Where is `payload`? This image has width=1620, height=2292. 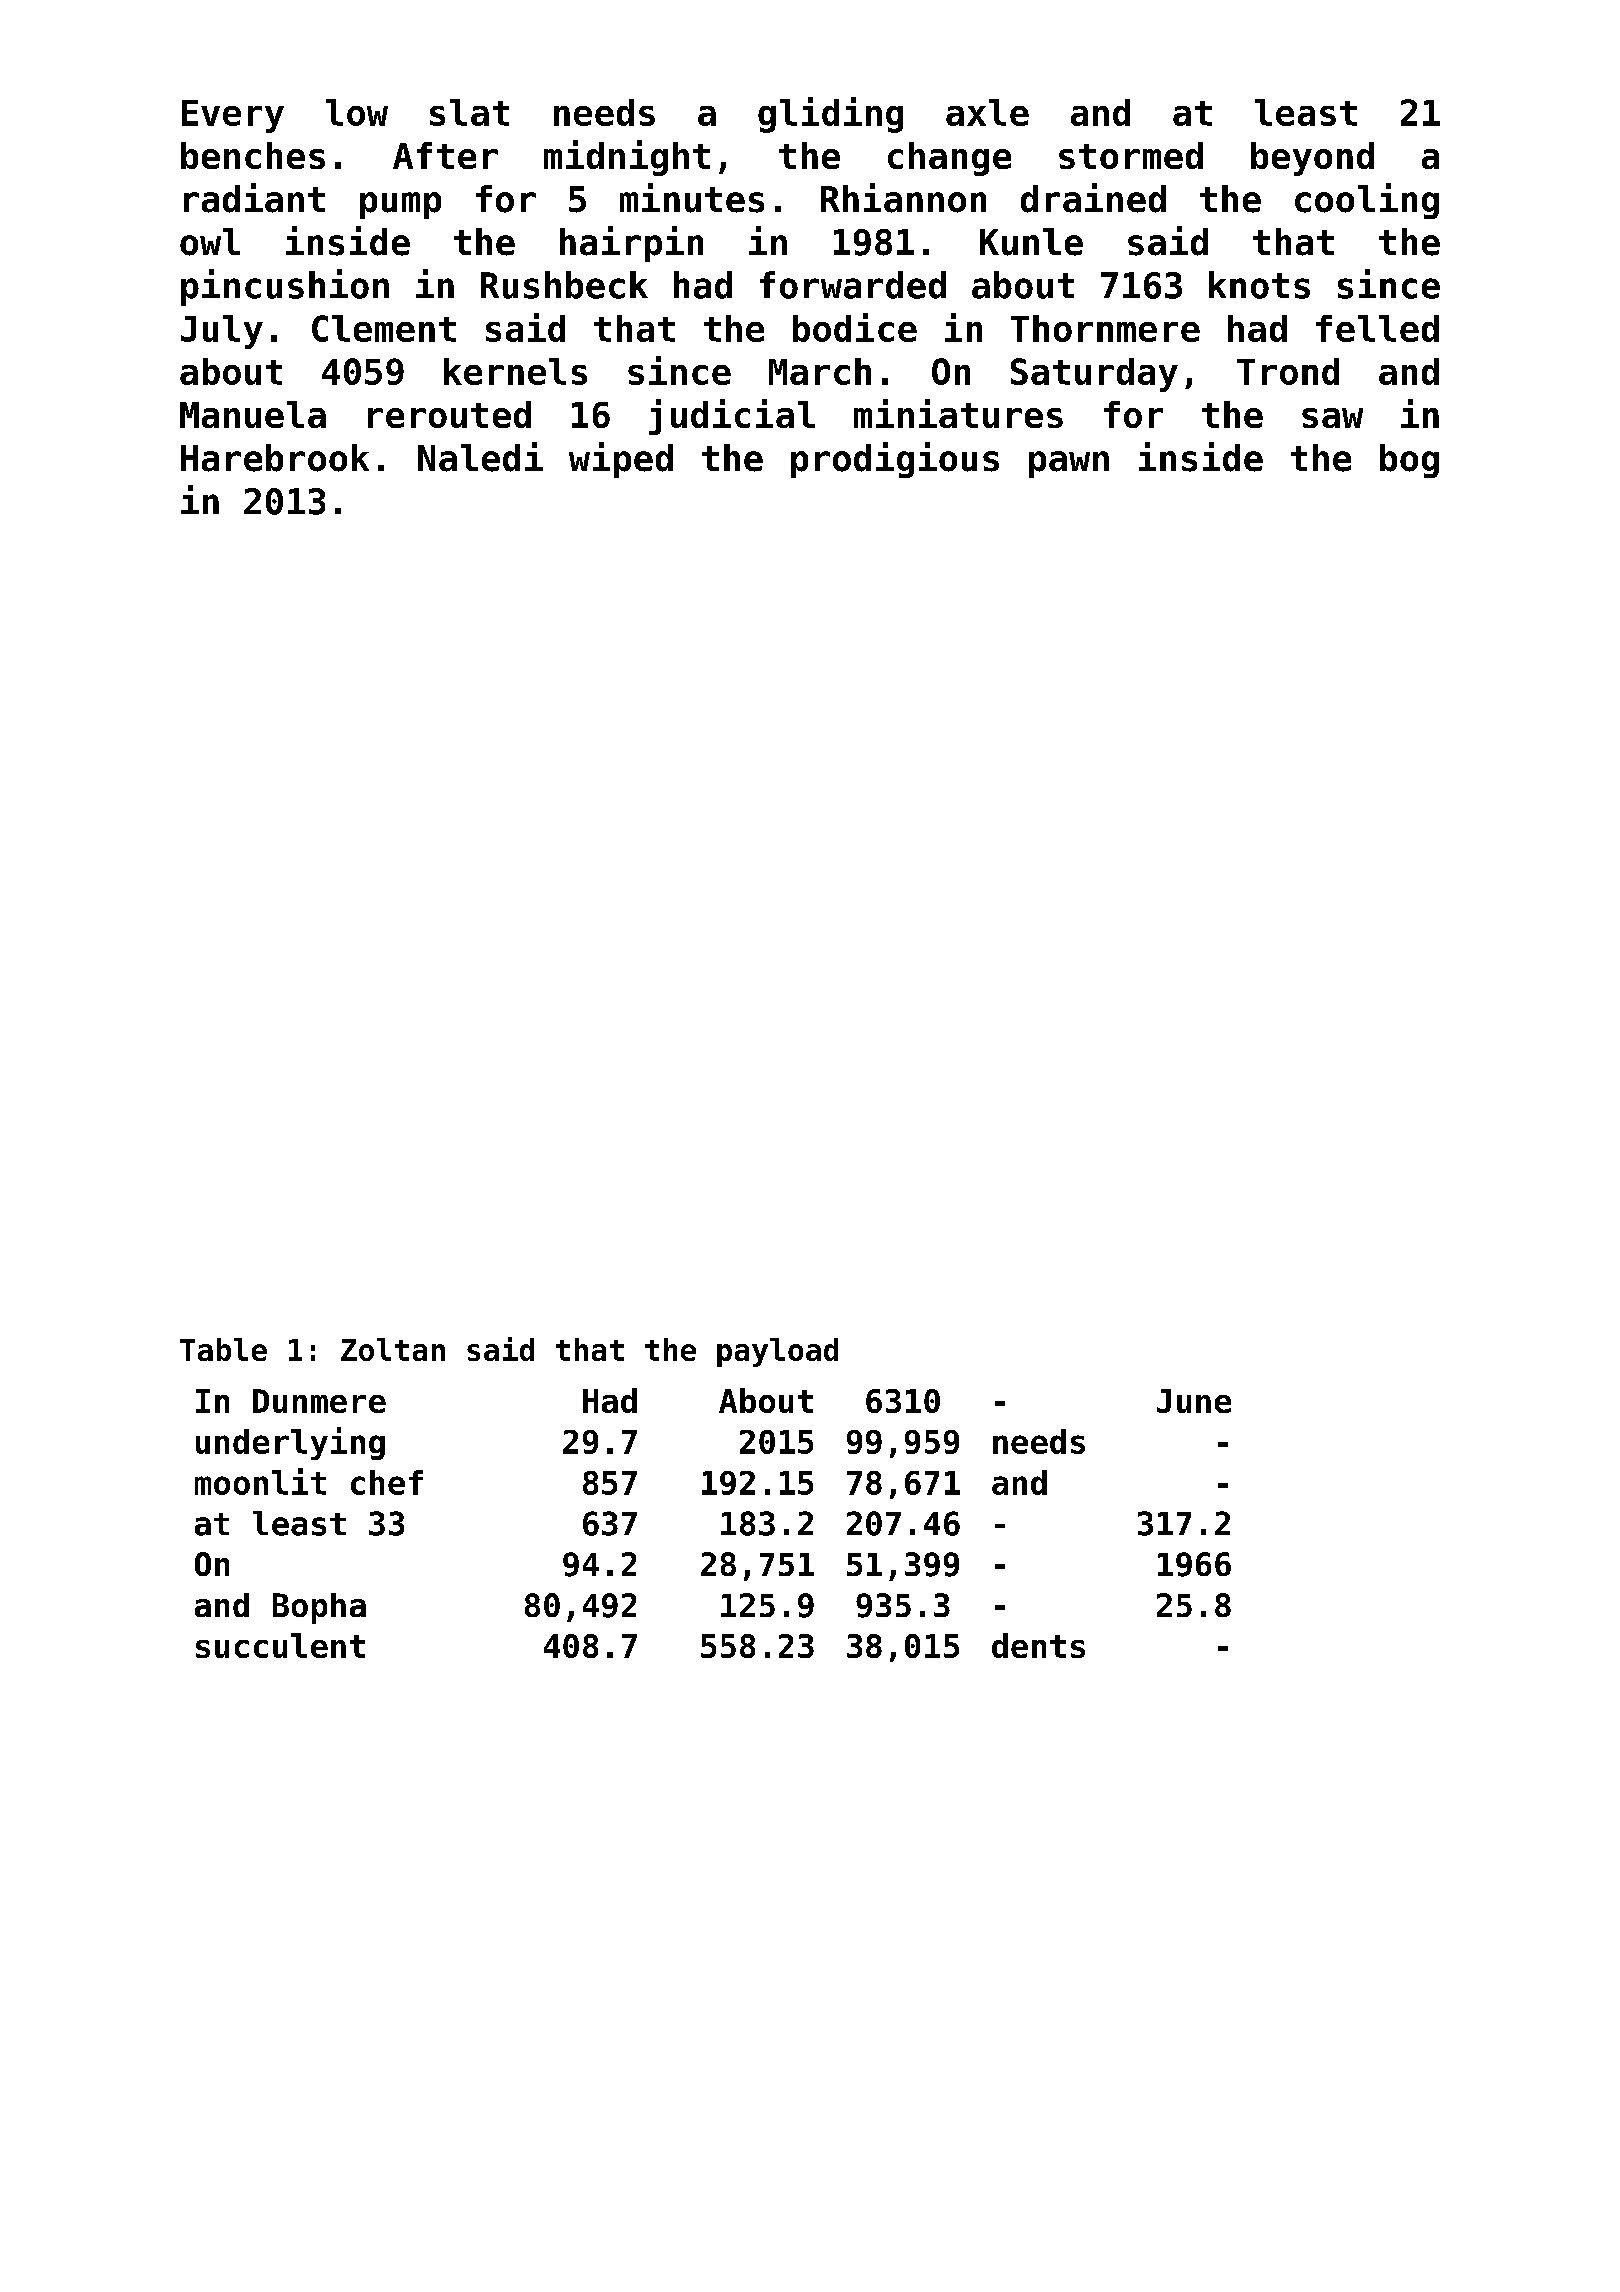 payload is located at coordinates (777, 1352).
